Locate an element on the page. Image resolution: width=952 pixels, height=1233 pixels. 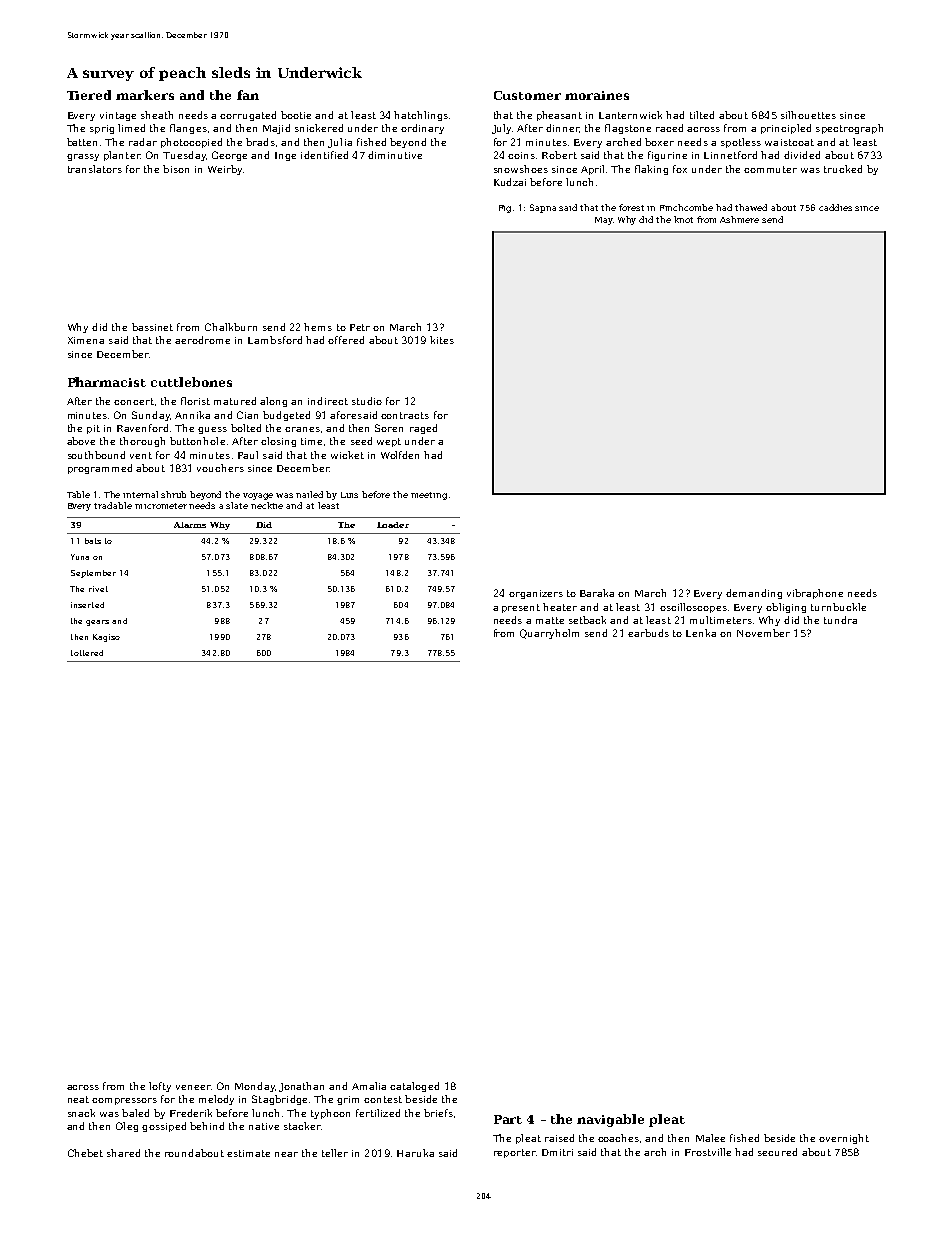
Customer is located at coordinates (527, 95).
